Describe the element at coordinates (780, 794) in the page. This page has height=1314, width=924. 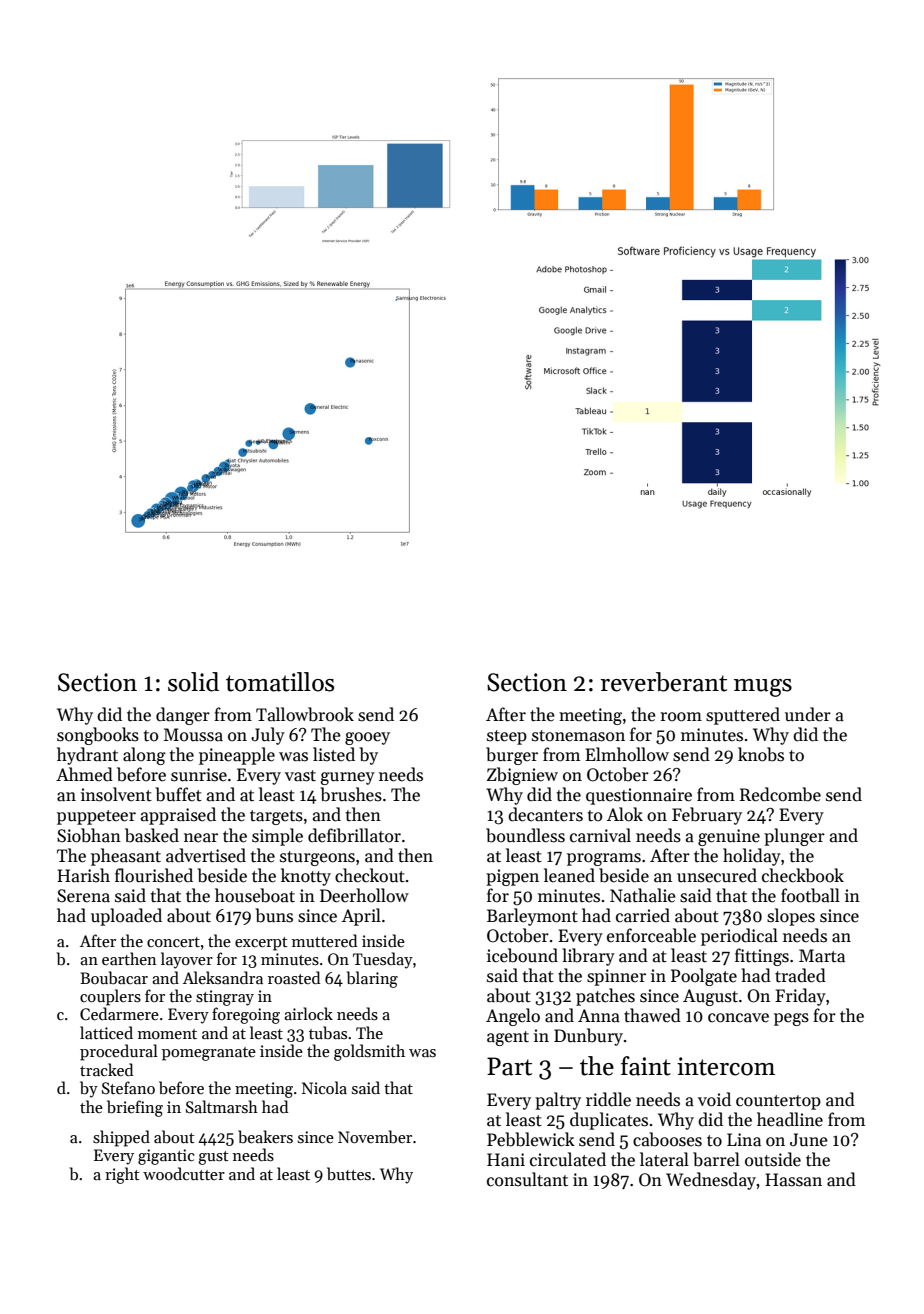
I see `Redcombe` at that location.
